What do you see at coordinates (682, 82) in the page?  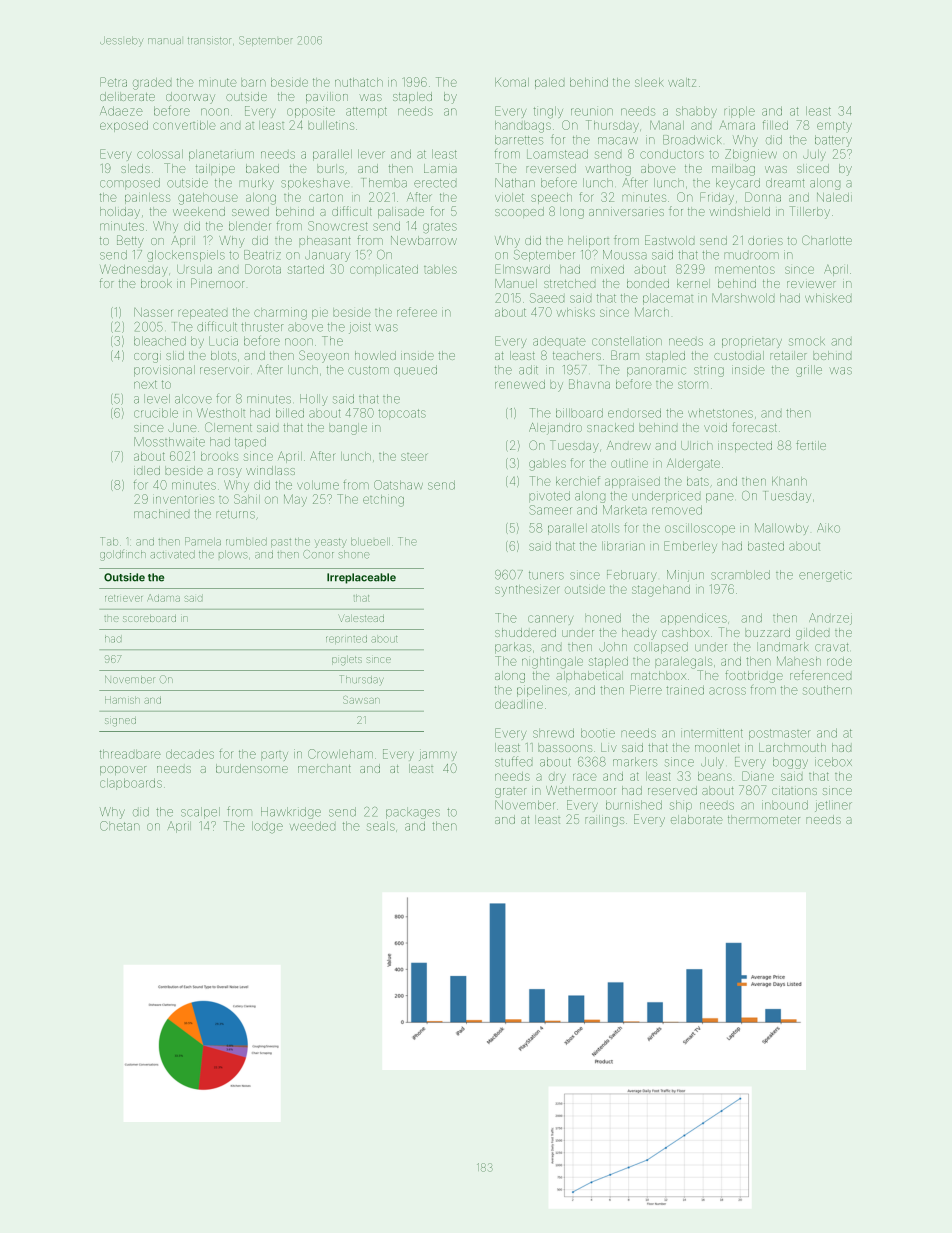 I see `waltz` at bounding box center [682, 82].
